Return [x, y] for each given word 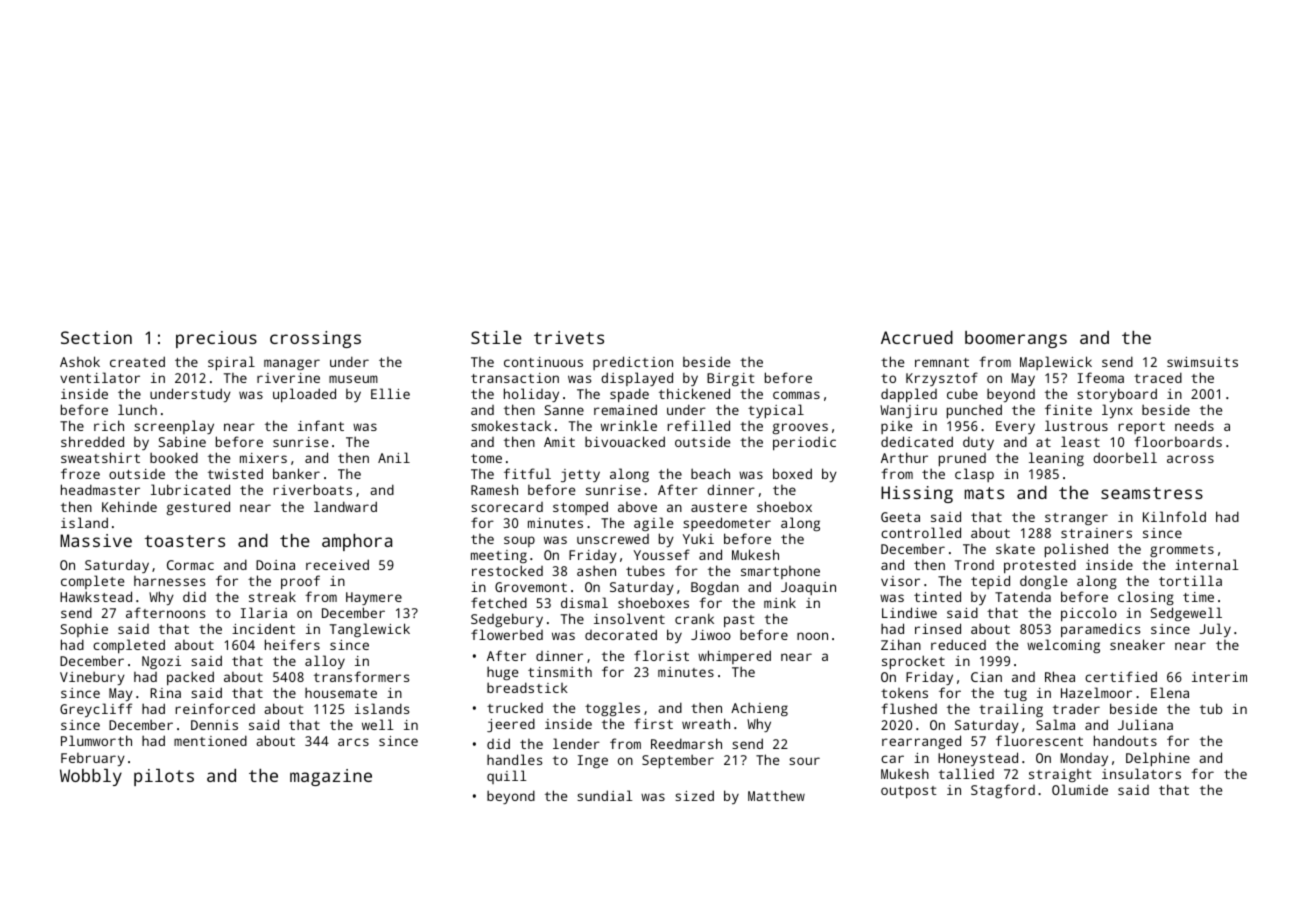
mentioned [210, 740]
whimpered [734, 657]
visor [900, 581]
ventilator [100, 377]
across [1190, 459]
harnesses [169, 581]
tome [486, 458]
